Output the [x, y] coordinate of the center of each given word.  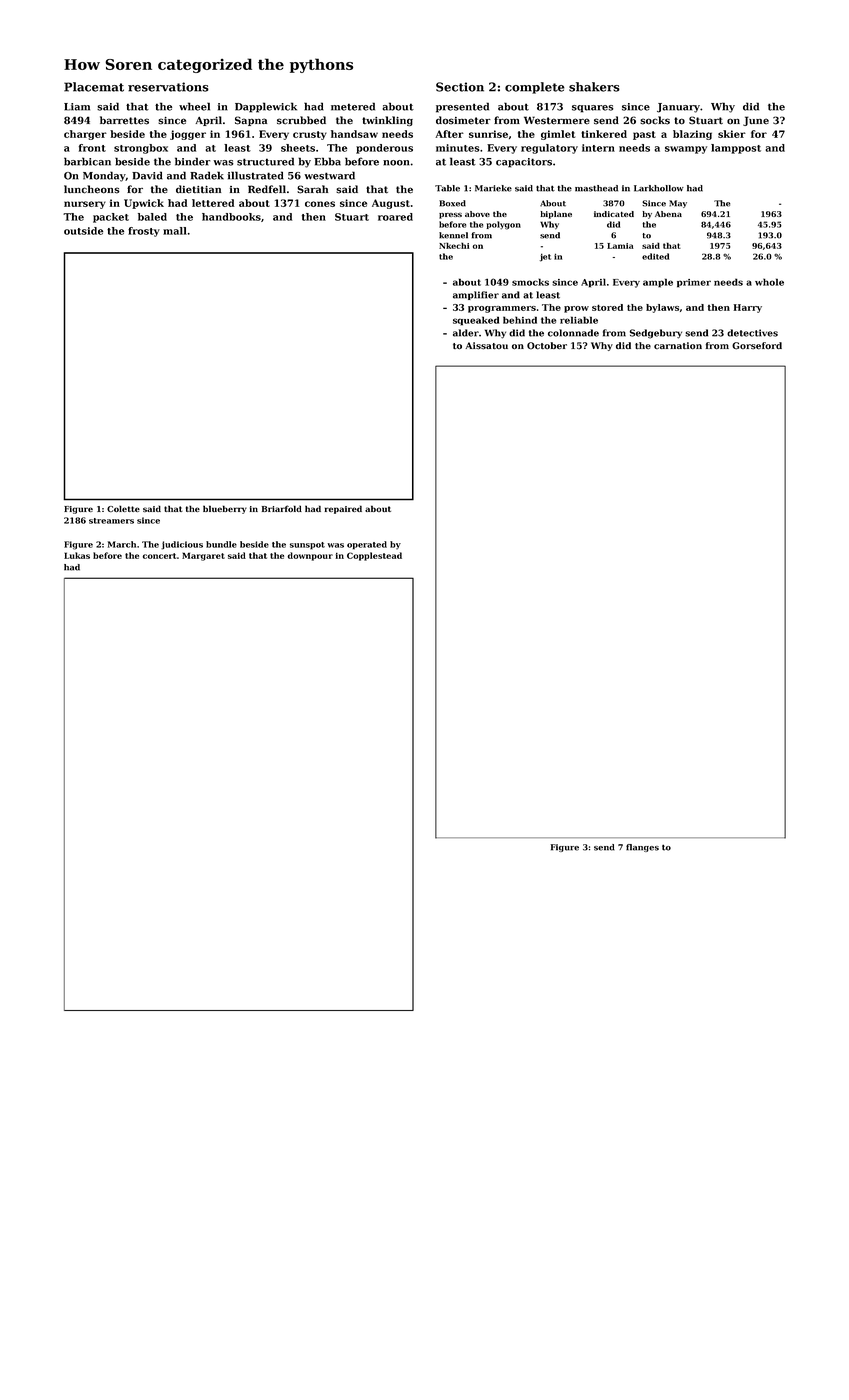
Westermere [557, 120]
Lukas [77, 555]
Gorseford [757, 346]
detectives [752, 333]
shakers [594, 87]
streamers [111, 521]
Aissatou [486, 346]
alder [466, 333]
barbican [87, 161]
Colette [123, 508]
